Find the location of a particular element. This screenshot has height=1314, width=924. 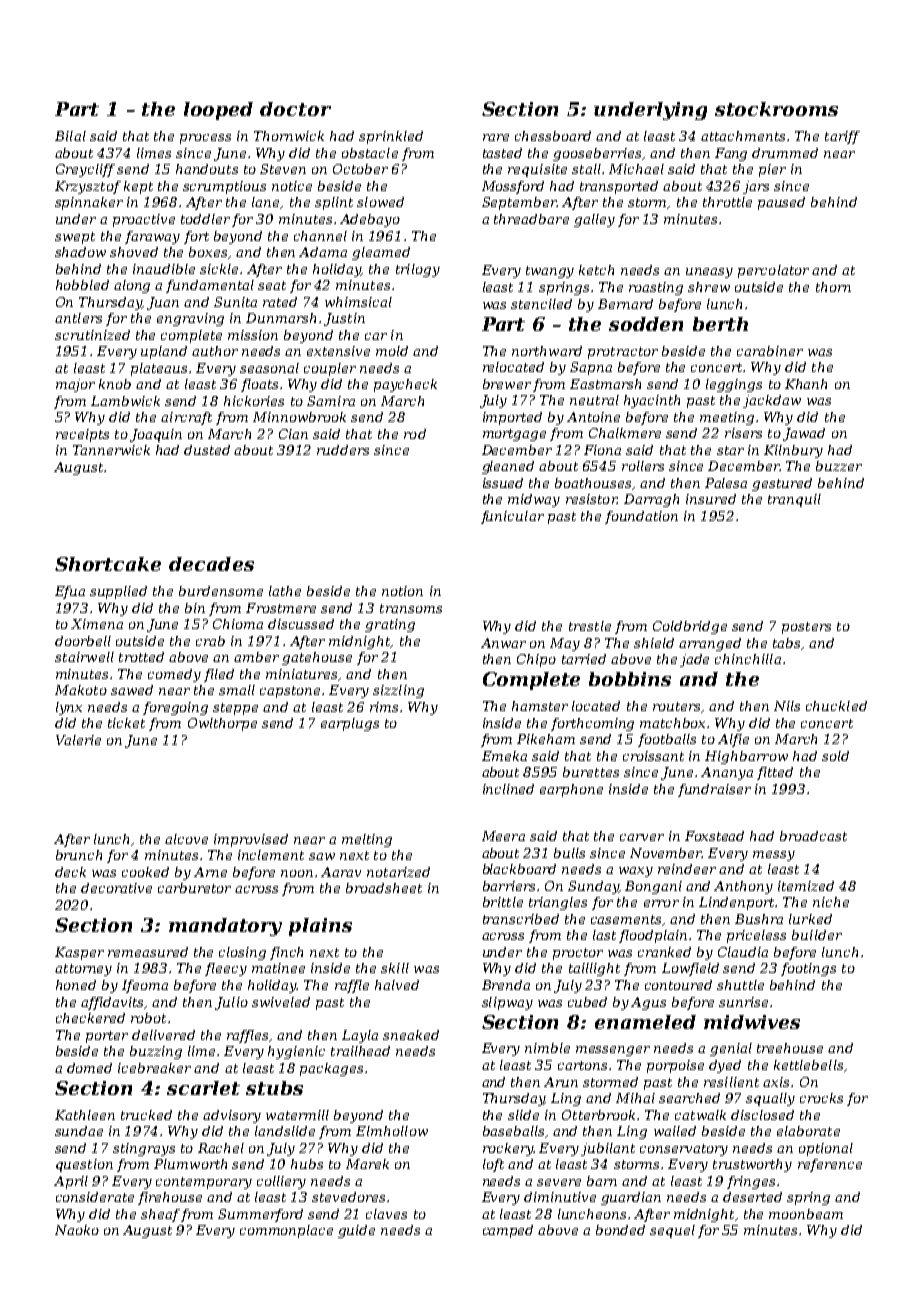

plateaus is located at coordinates (159, 369).
